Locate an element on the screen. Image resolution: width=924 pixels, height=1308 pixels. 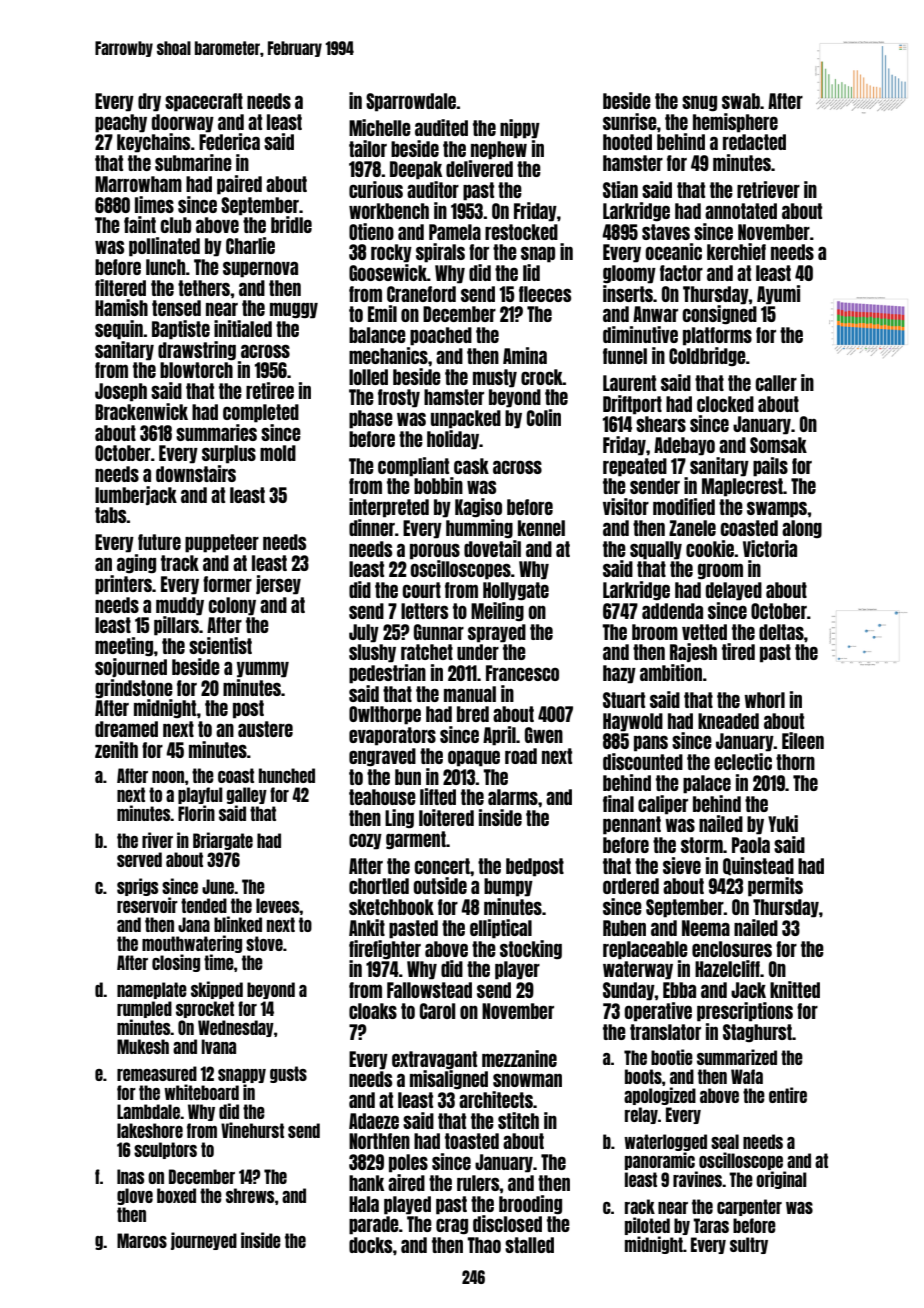
court is located at coordinates (421, 590).
